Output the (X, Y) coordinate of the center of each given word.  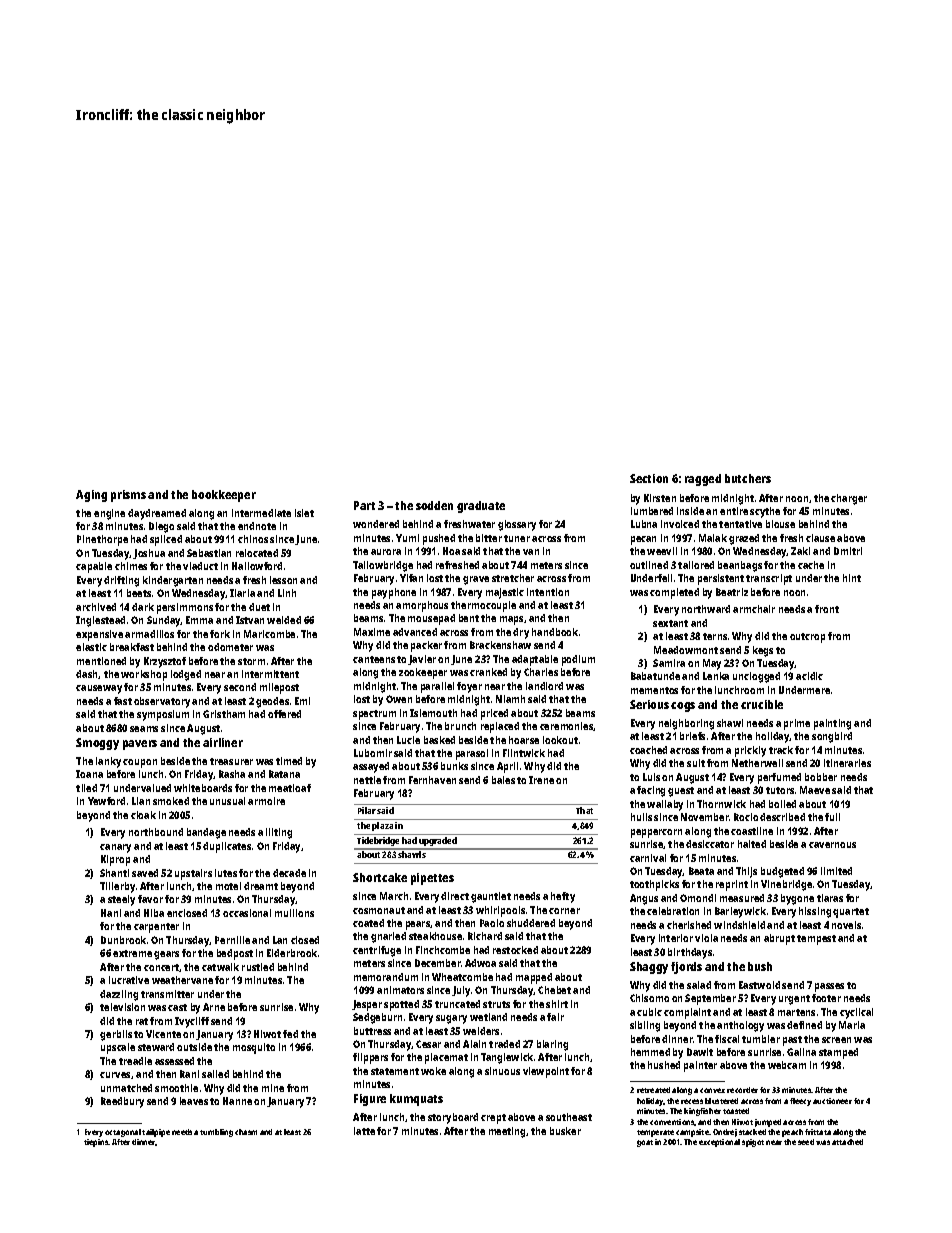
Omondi (698, 898)
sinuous (502, 1071)
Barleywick (740, 912)
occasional (247, 913)
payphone (394, 593)
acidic (809, 676)
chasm (246, 1132)
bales (503, 780)
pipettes (432, 879)
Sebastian (209, 553)
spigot (753, 1143)
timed (289, 761)
